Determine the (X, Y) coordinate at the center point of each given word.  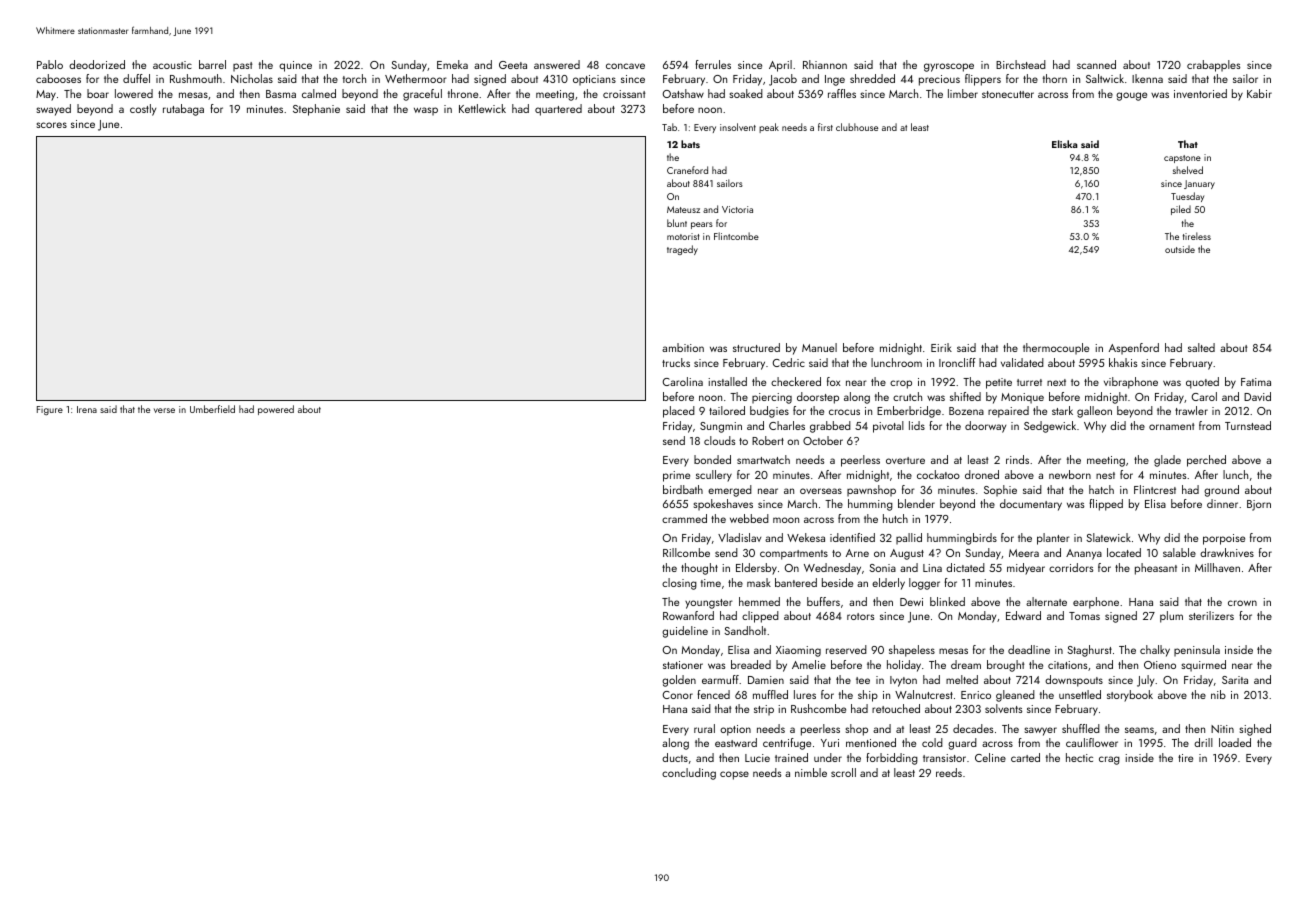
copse (734, 775)
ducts (675, 757)
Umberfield (212, 409)
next (1056, 382)
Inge (835, 80)
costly (143, 110)
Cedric (789, 362)
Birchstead (1021, 64)
